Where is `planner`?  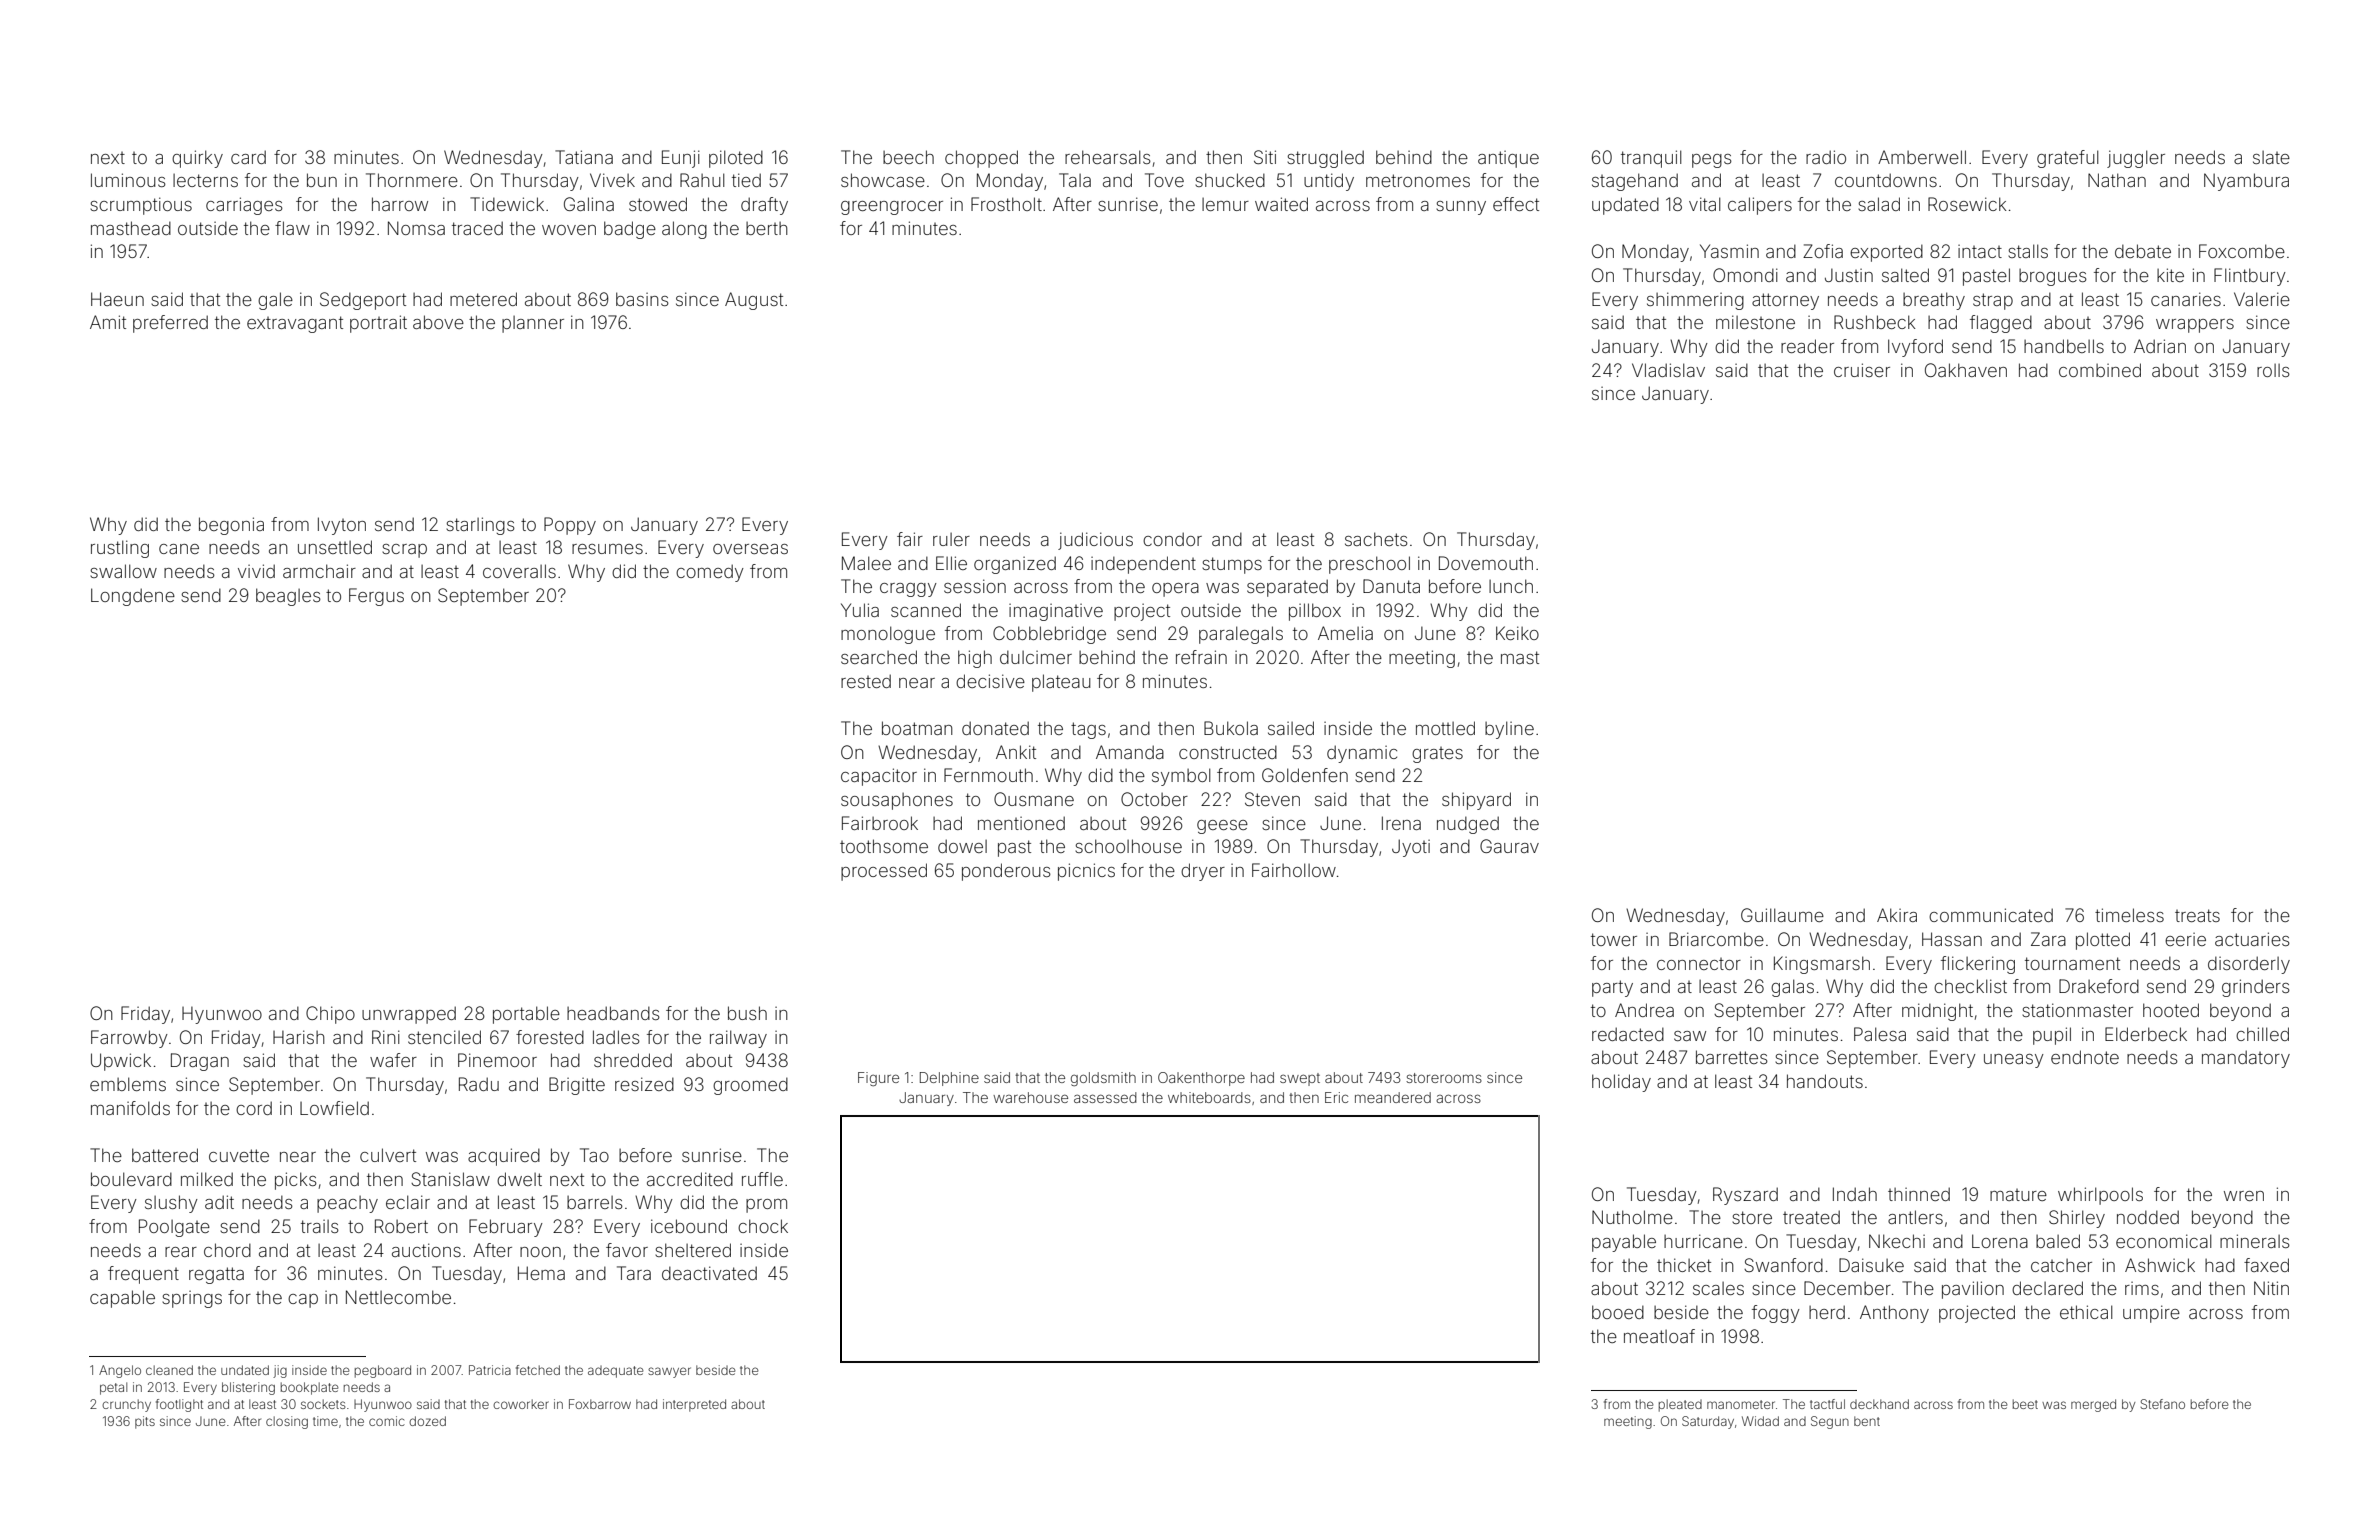
planner is located at coordinates (533, 324).
